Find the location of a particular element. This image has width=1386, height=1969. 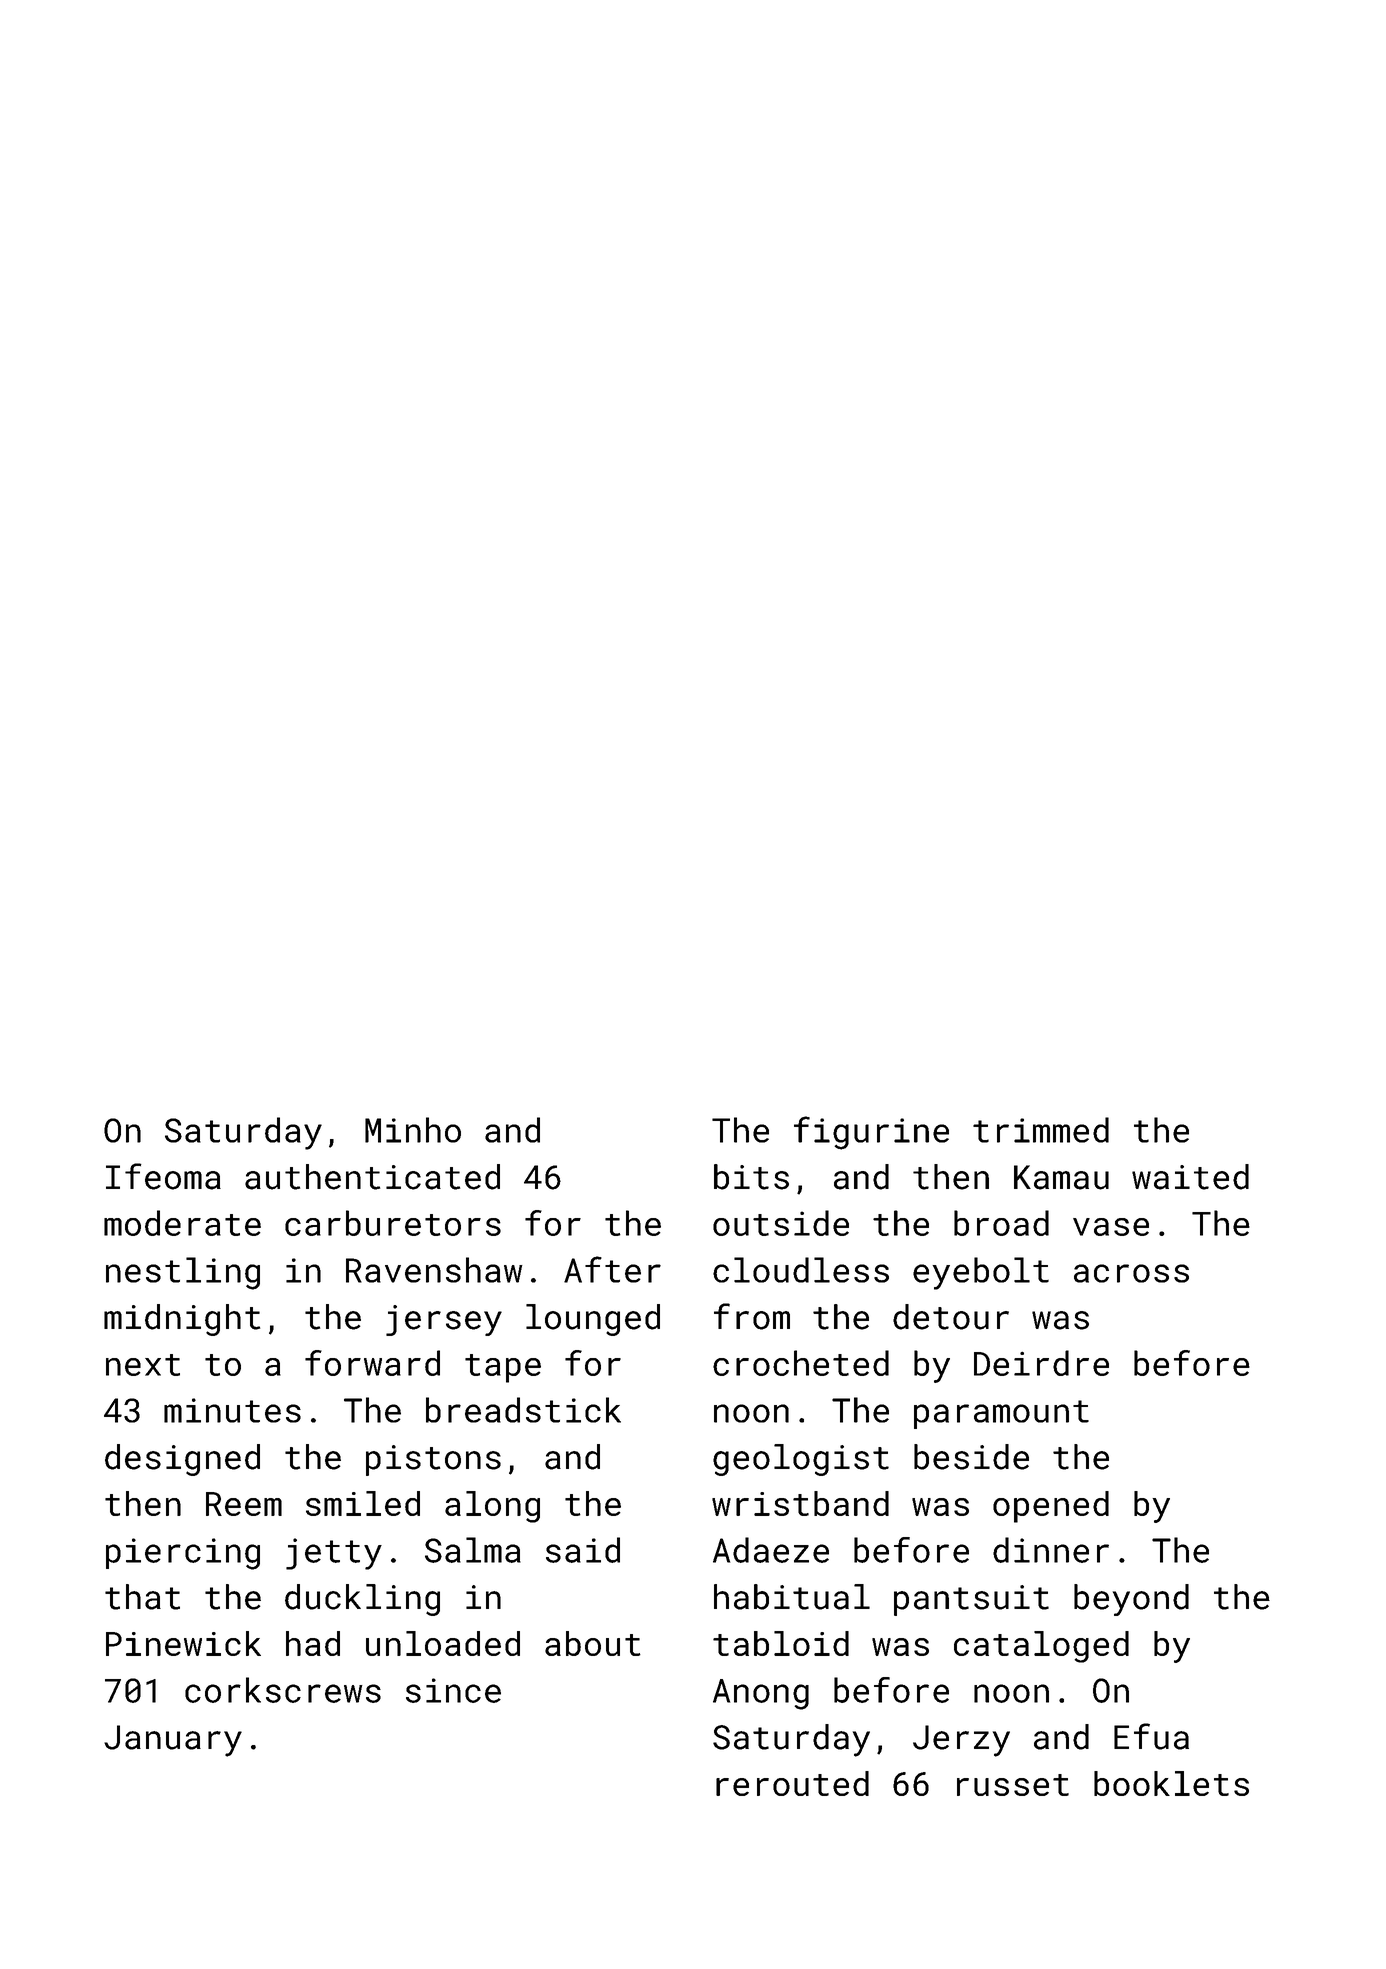

forward is located at coordinates (372, 1363).
